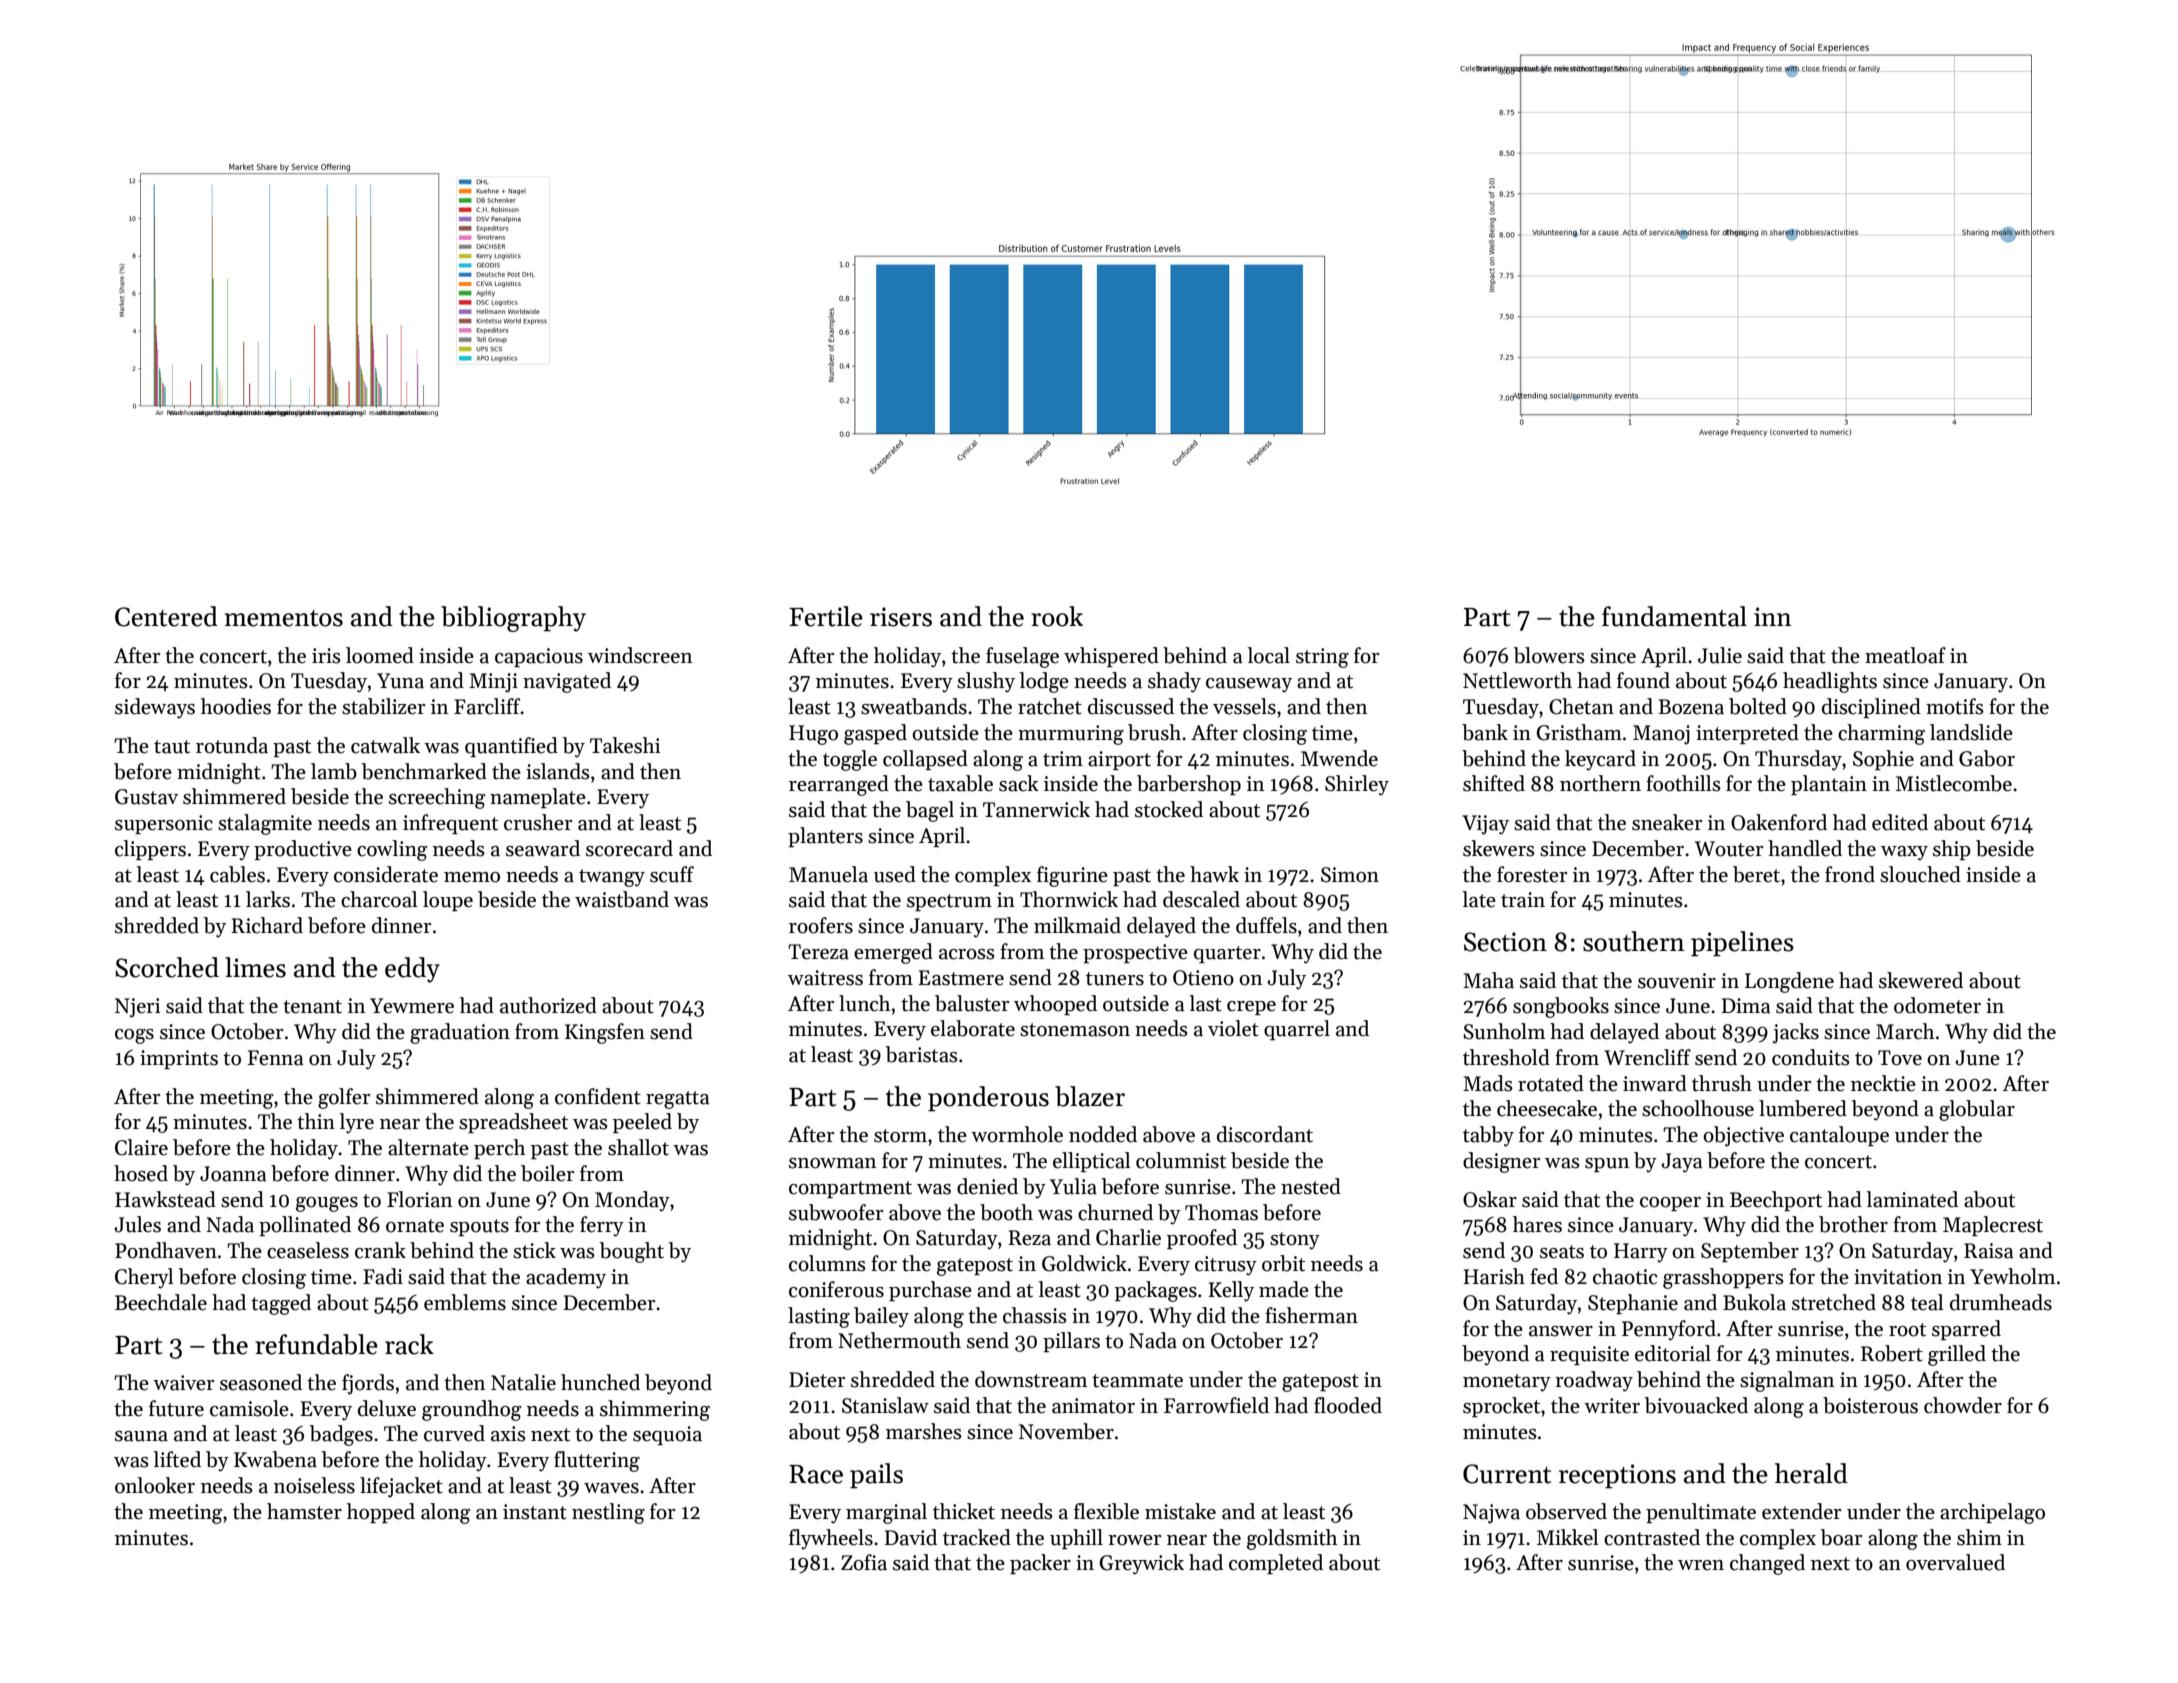 The image size is (2178, 1683). I want to click on local, so click(1268, 655).
